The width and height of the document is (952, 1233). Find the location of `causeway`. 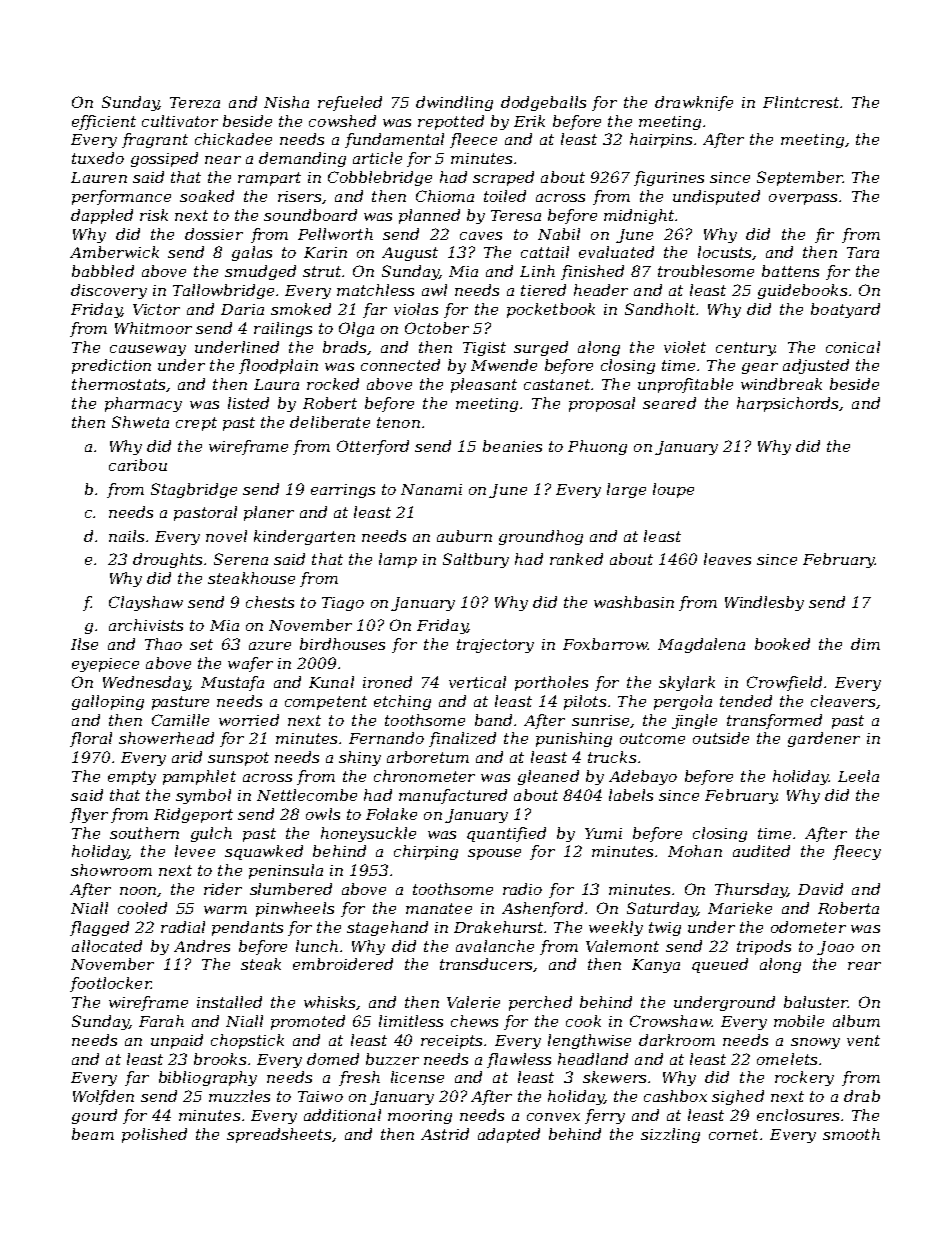

causeway is located at coordinates (148, 350).
